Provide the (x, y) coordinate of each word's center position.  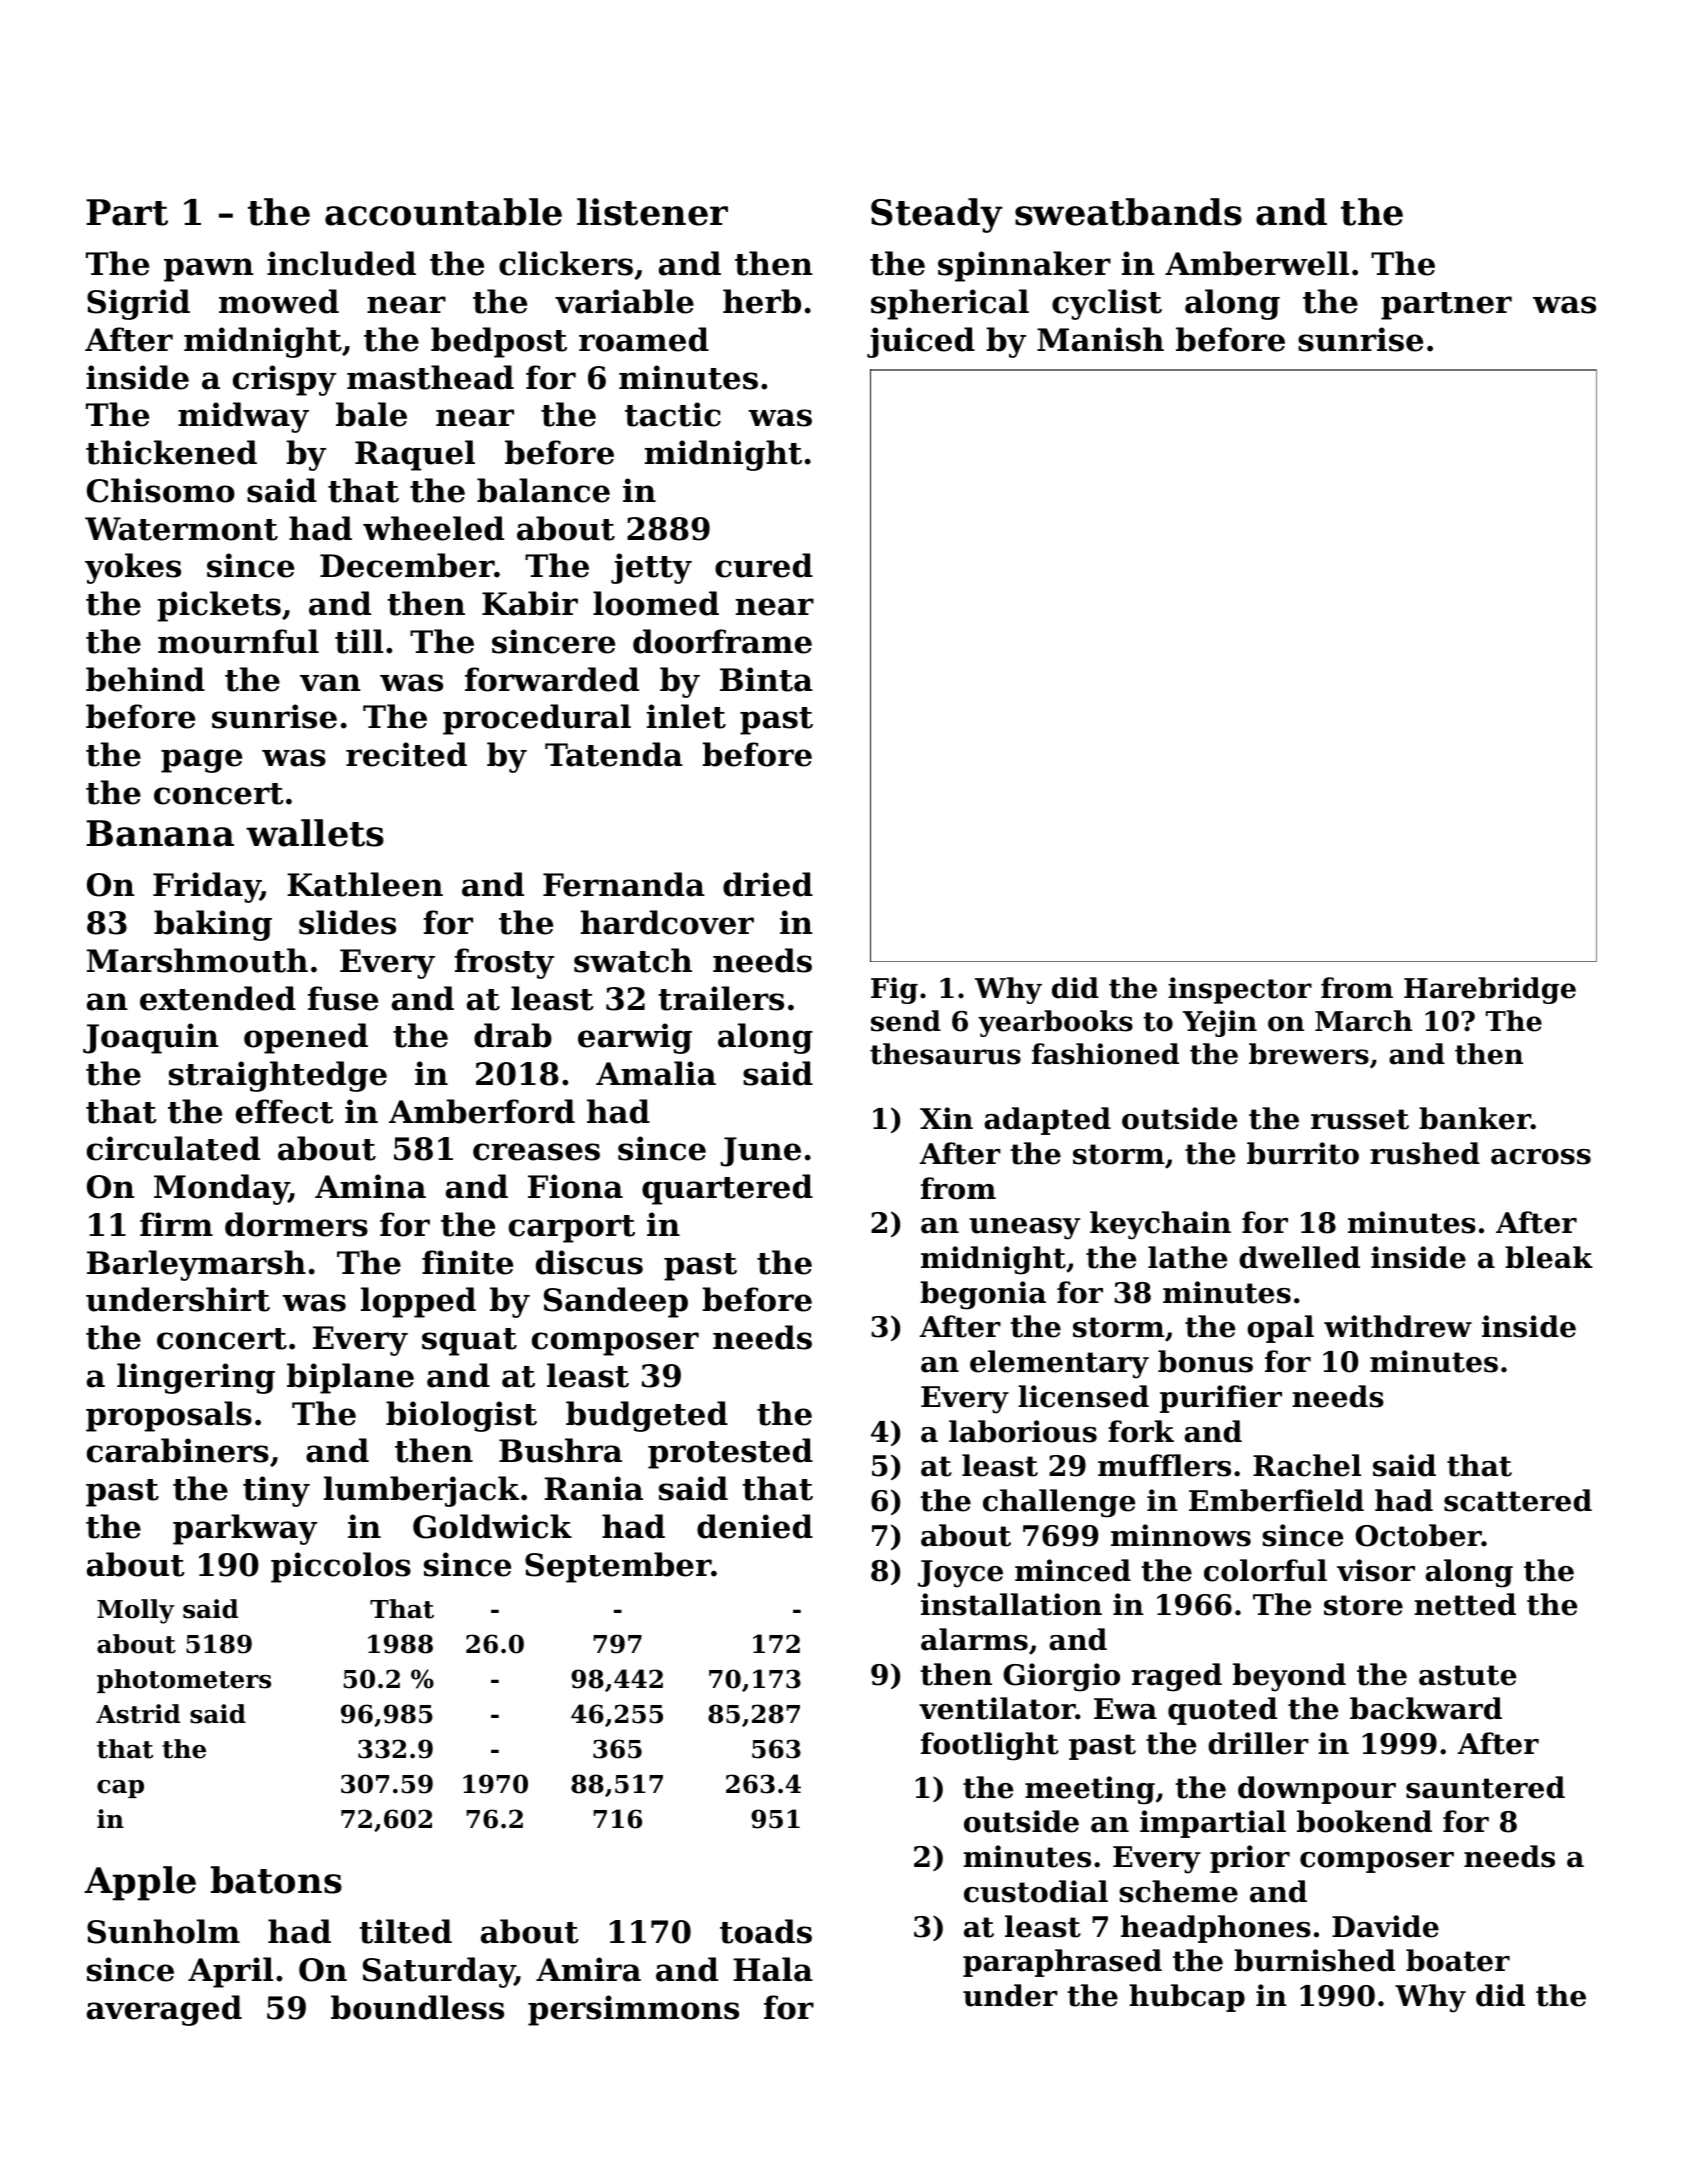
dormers (296, 1224)
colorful (1265, 1570)
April (230, 1972)
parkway (245, 1529)
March (1363, 1021)
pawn (209, 270)
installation (1011, 1604)
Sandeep (616, 1302)
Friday (206, 887)
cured (764, 565)
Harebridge (1490, 990)
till (359, 641)
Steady (937, 215)
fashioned (1105, 1054)
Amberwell (1257, 263)
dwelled (1299, 1257)
